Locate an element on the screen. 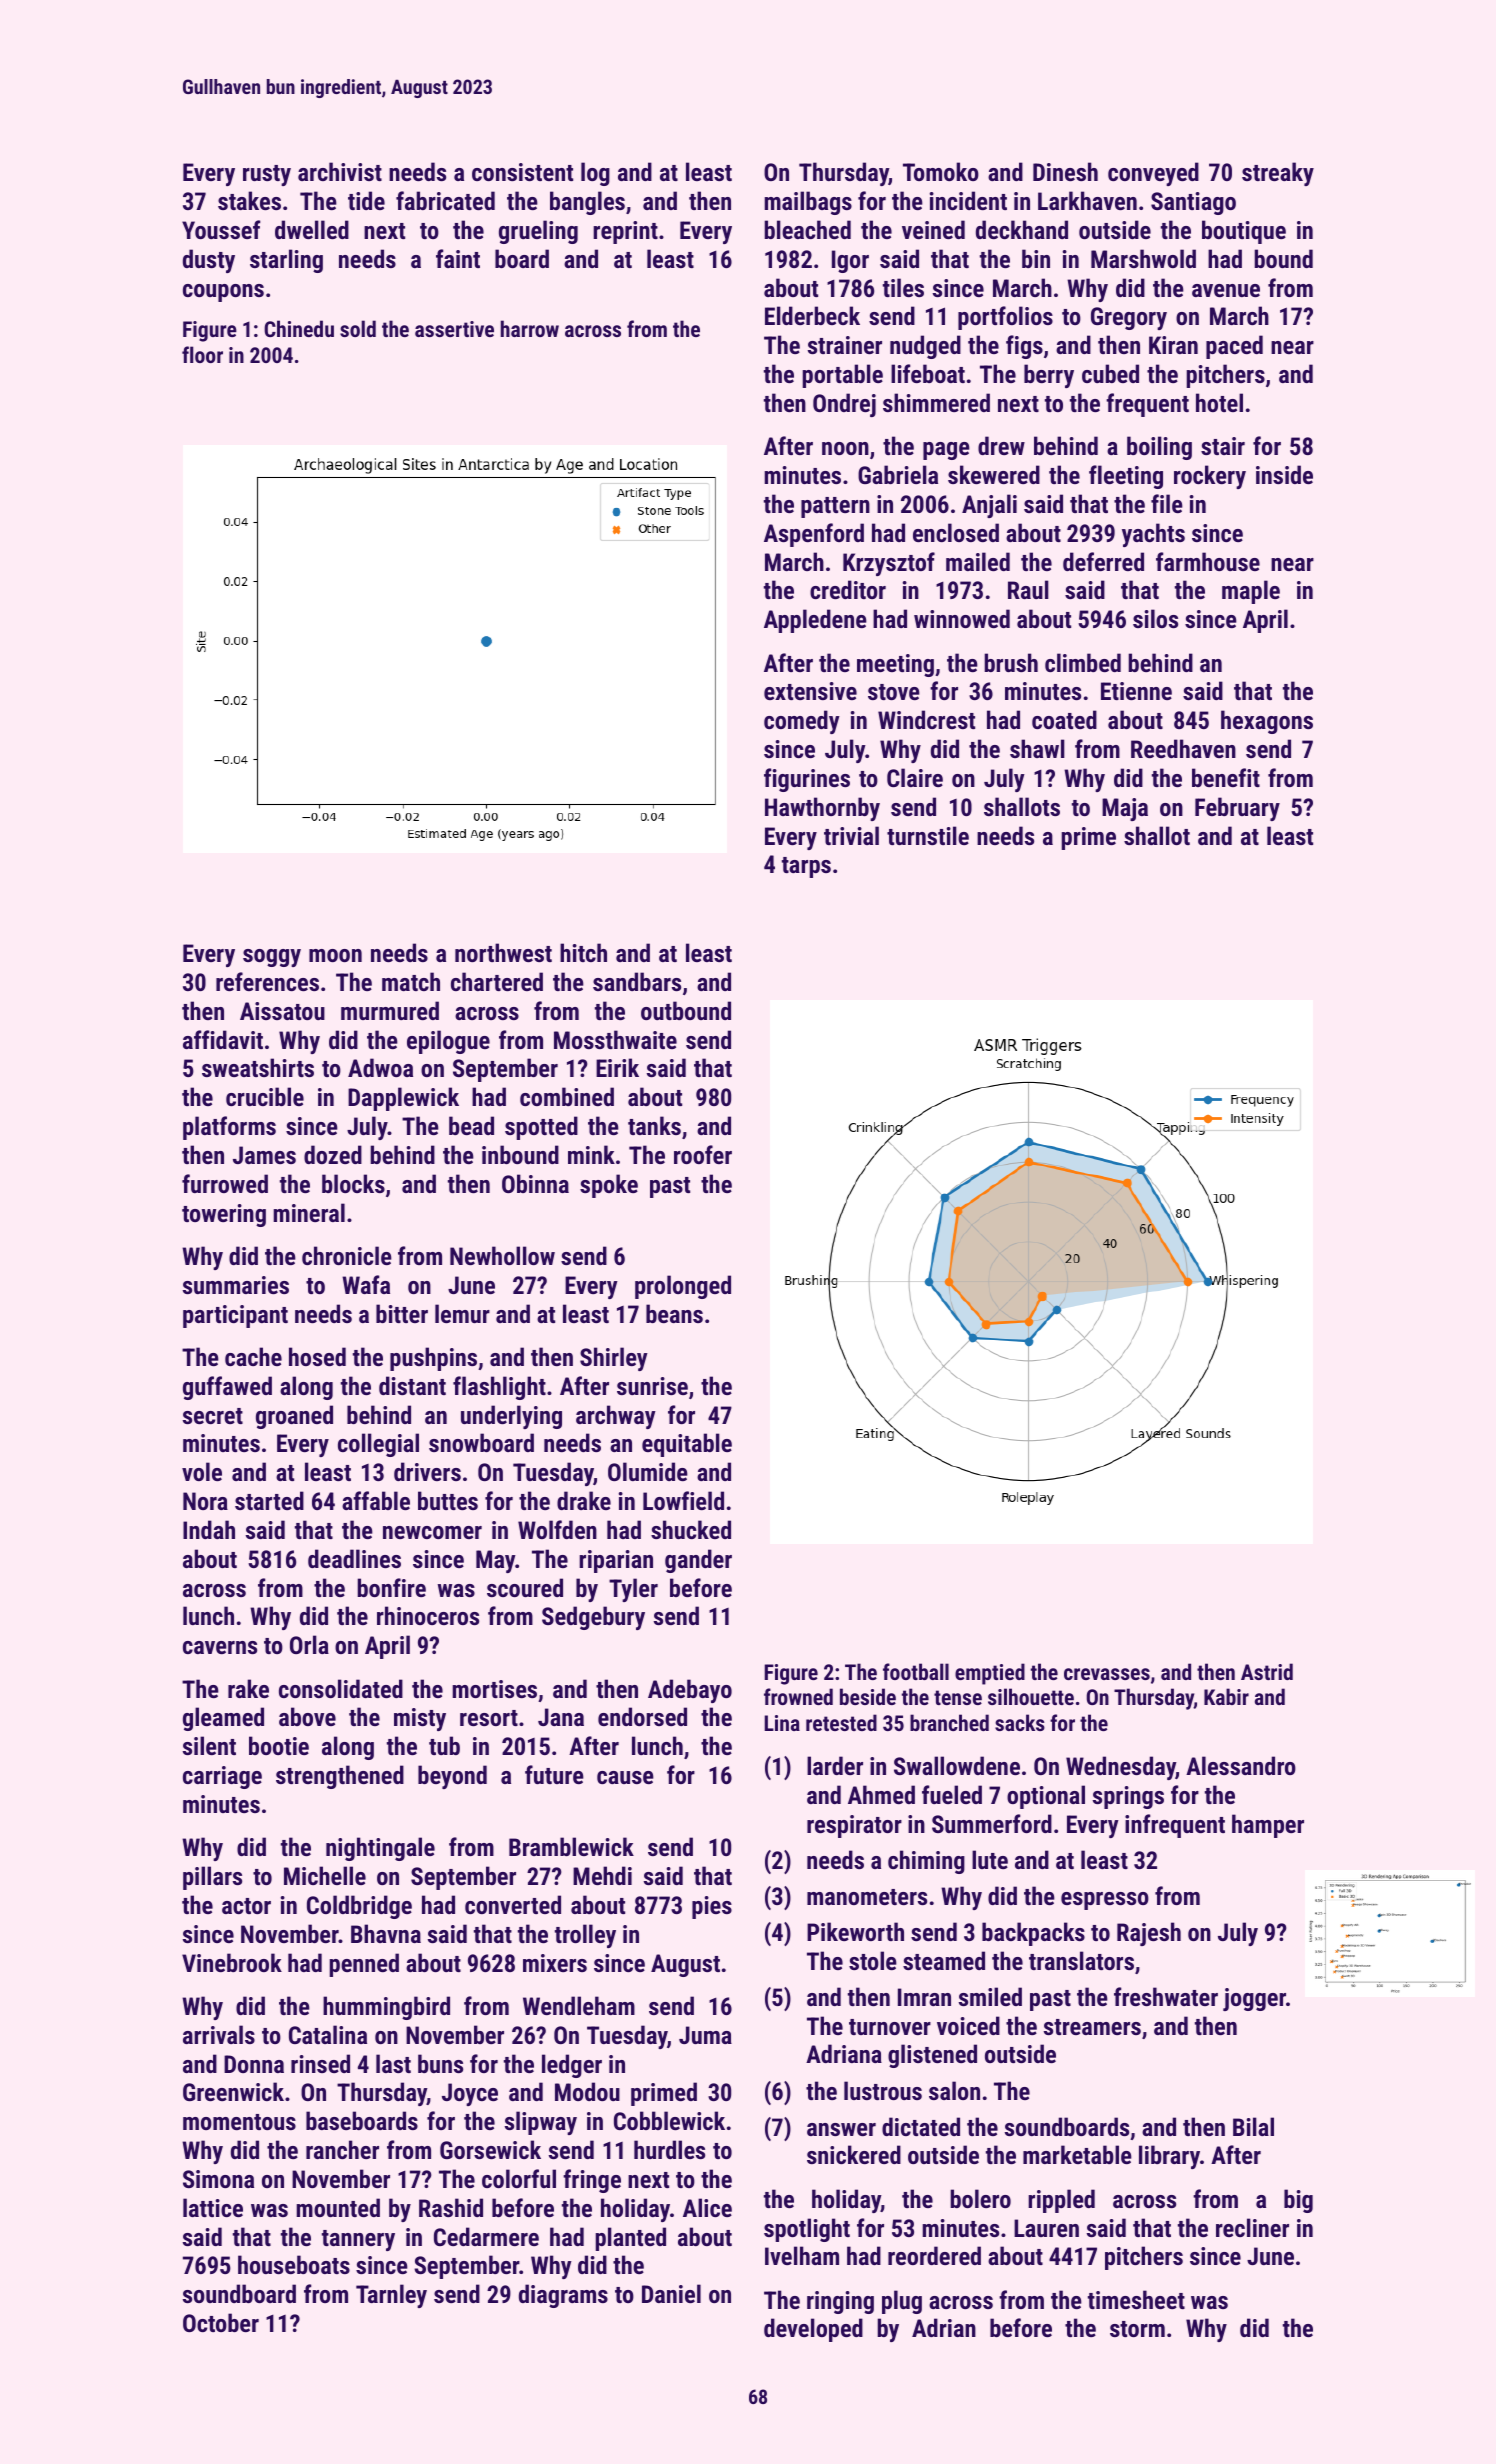  soggy is located at coordinates (272, 958).
